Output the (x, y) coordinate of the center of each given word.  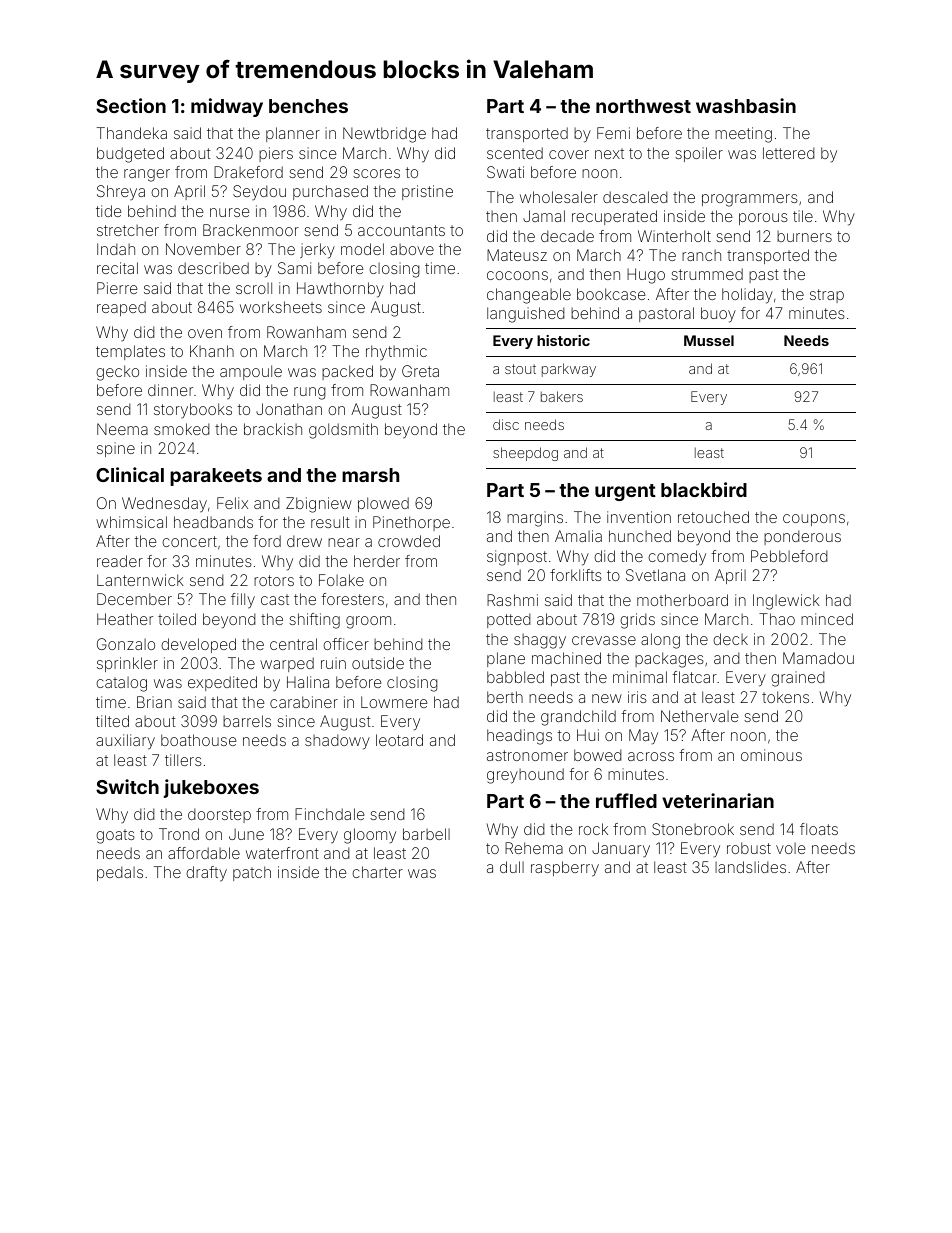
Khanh (212, 351)
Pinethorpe (411, 523)
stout (520, 369)
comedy (677, 558)
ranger (147, 175)
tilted (112, 721)
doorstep (219, 815)
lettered (789, 153)
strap (827, 296)
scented (515, 153)
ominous (771, 755)
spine (116, 449)
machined (566, 658)
